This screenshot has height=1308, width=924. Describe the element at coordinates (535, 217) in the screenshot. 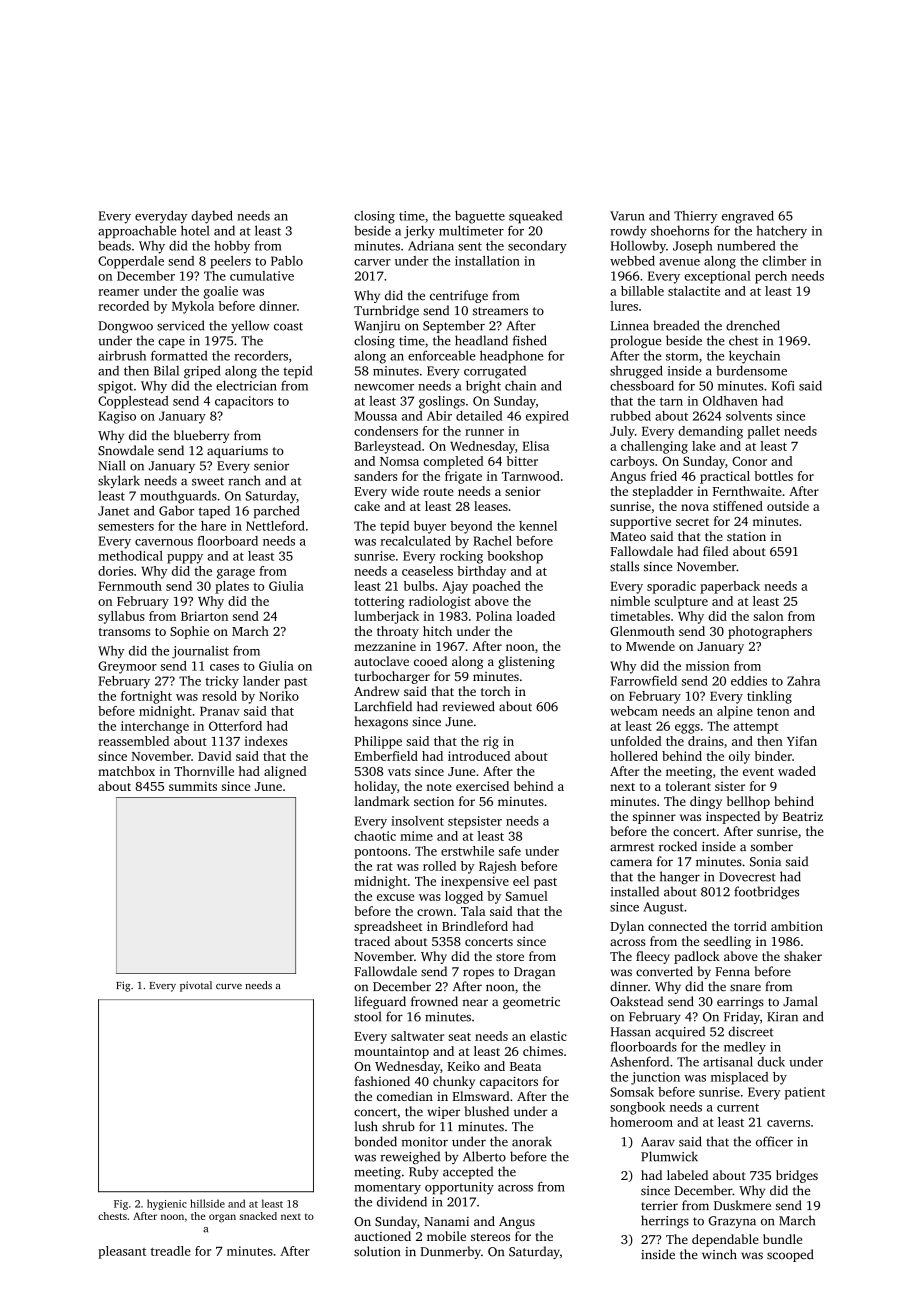

I see `squeaked` at that location.
